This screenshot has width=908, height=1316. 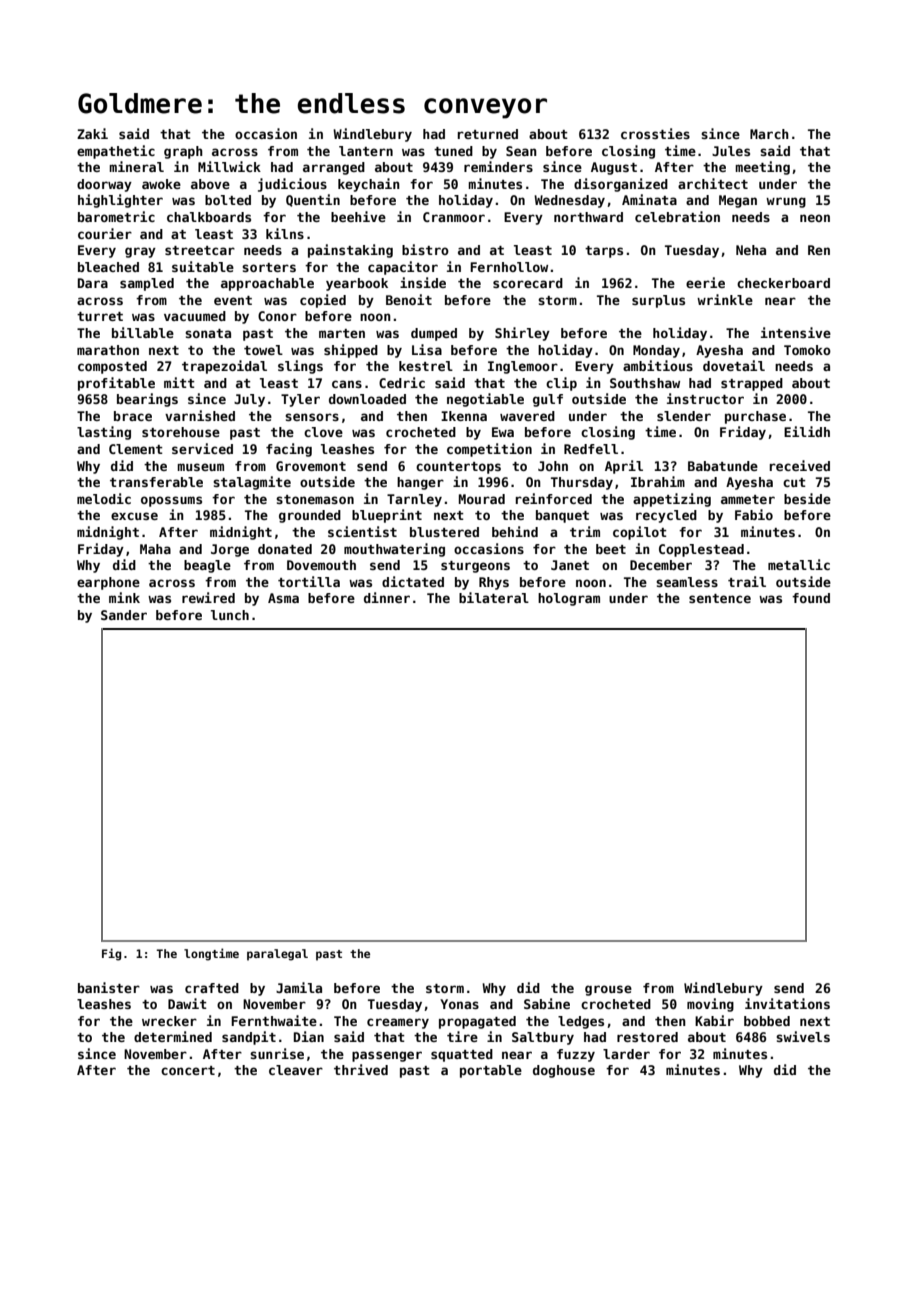 I want to click on fuzzy, so click(x=576, y=1055).
